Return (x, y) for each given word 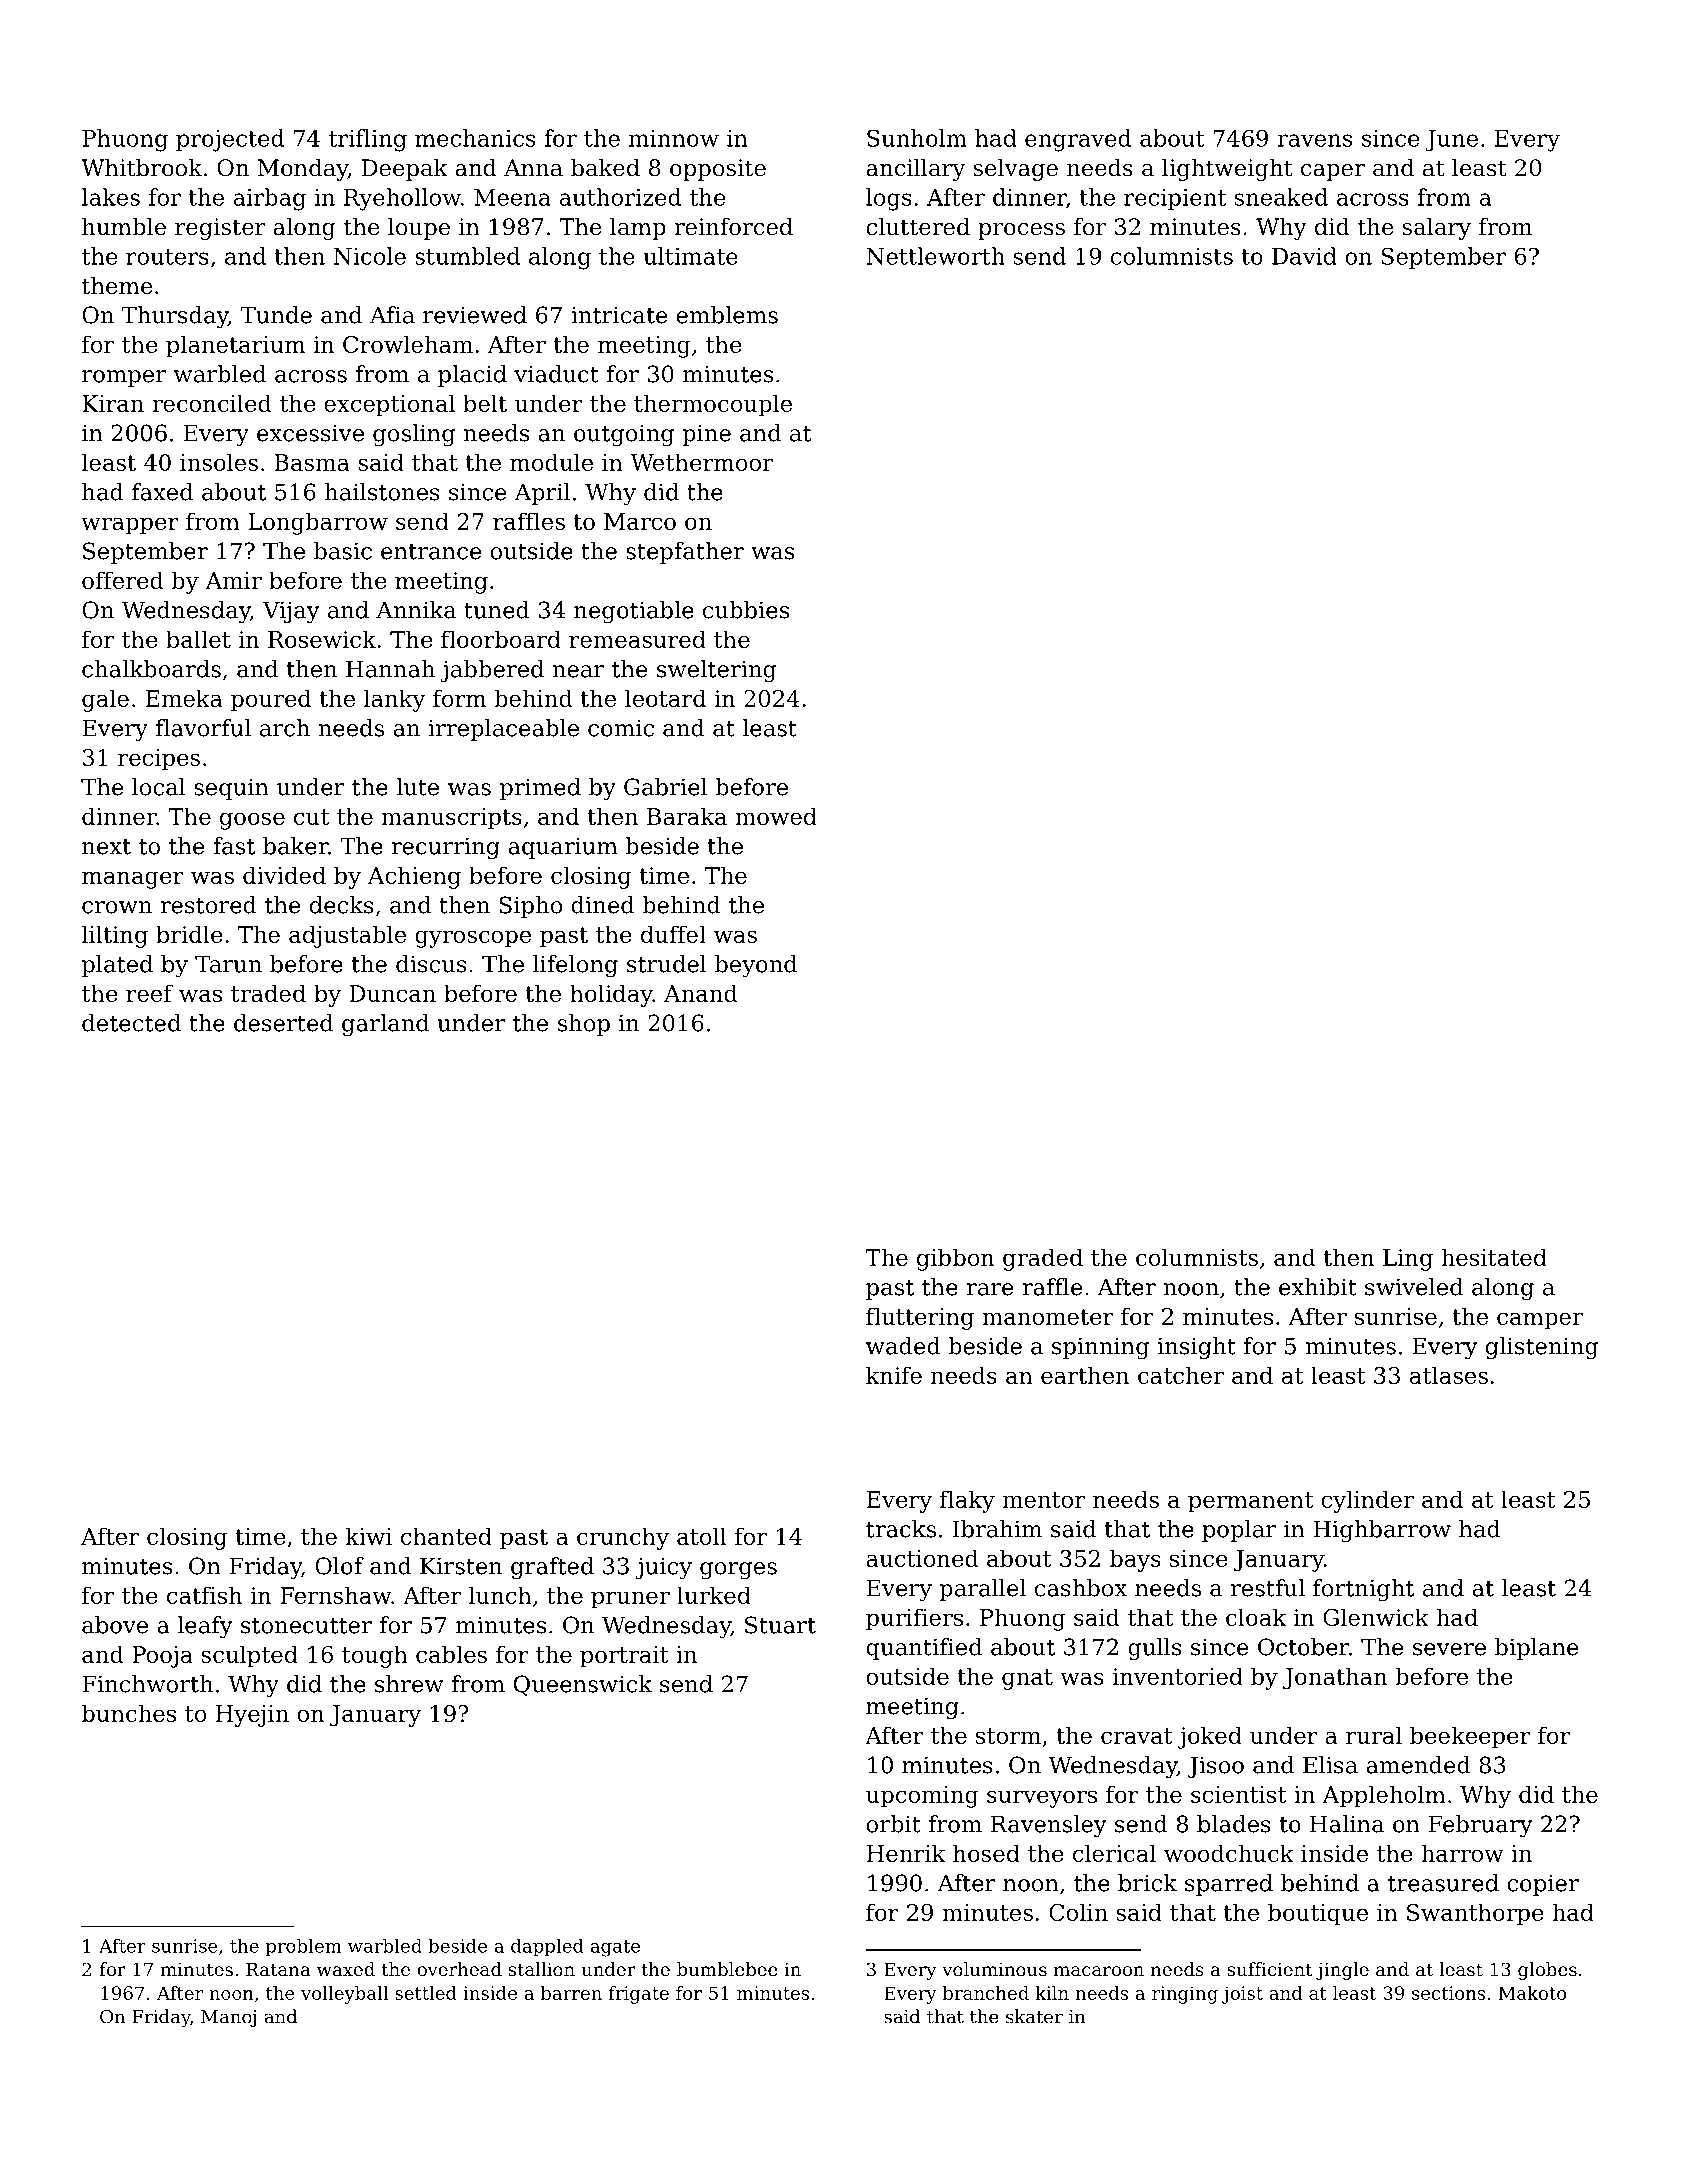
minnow (674, 138)
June (1451, 140)
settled (426, 1993)
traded (268, 993)
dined (602, 905)
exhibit (1318, 1287)
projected (230, 140)
